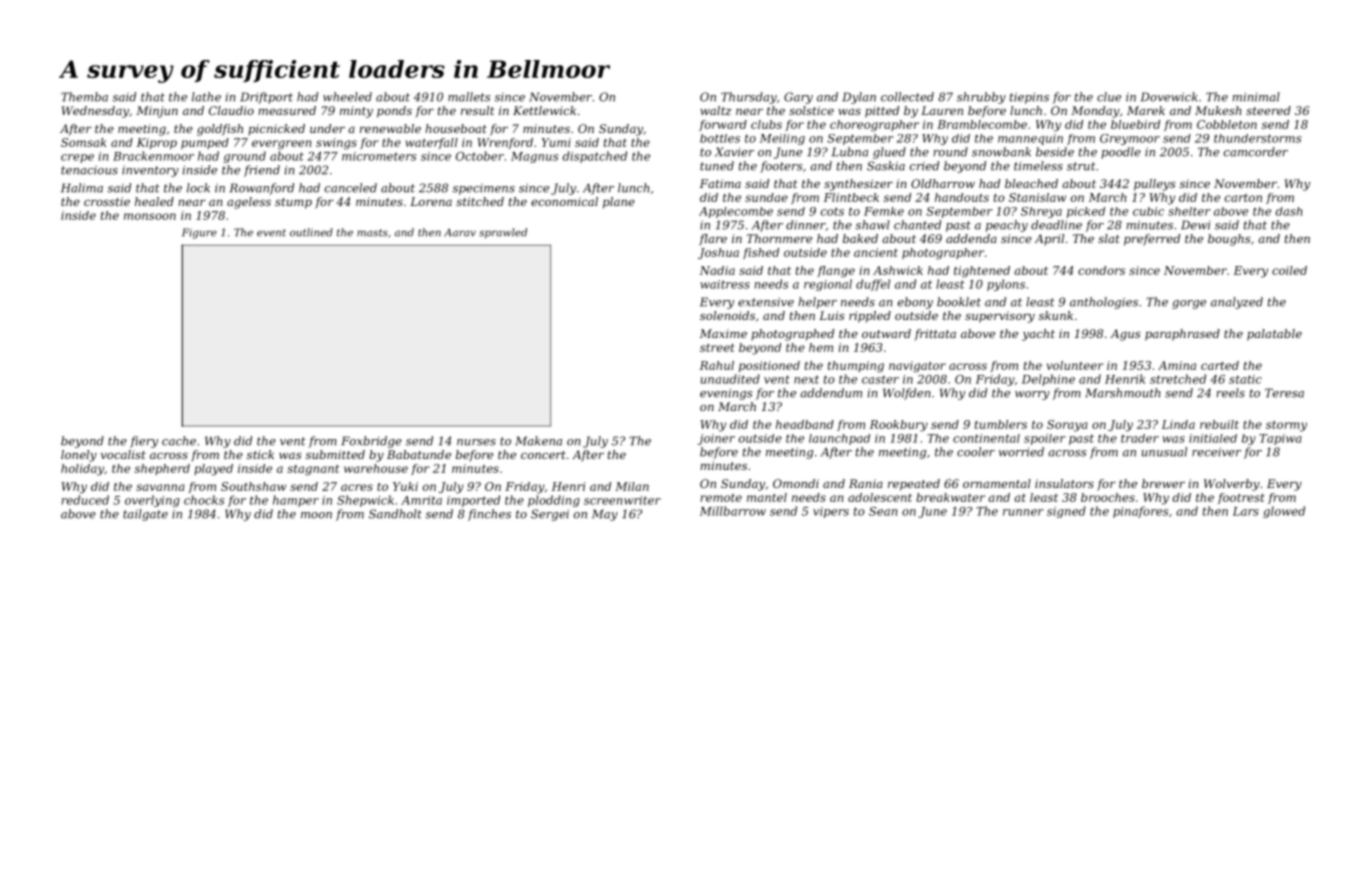 The height and width of the image is (887, 1372). What do you see at coordinates (84, 97) in the image?
I see `Themba` at bounding box center [84, 97].
